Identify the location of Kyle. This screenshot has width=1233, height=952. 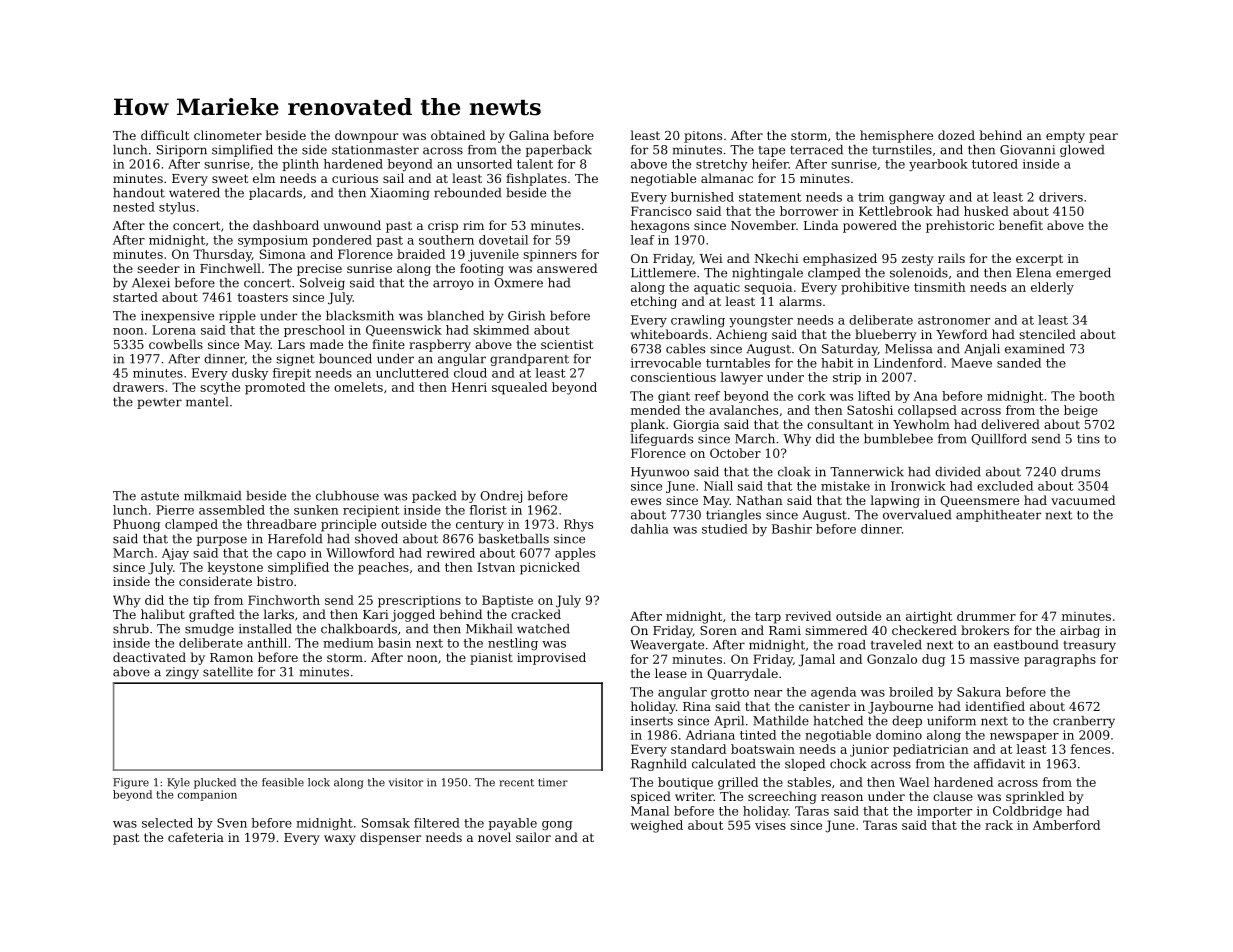
(178, 783).
